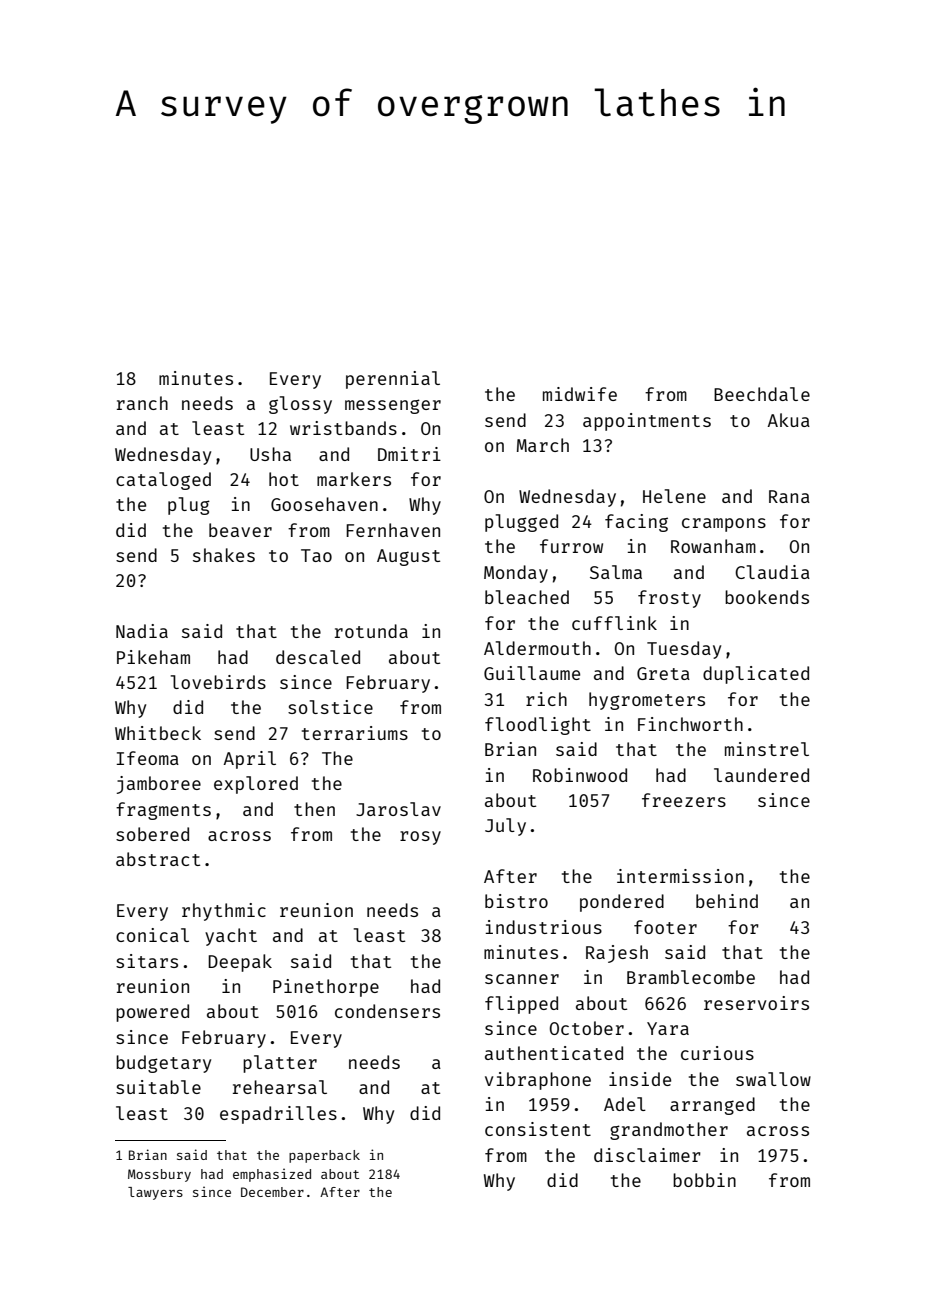  Describe the element at coordinates (272, 1175) in the page. I see `emphasized` at that location.
